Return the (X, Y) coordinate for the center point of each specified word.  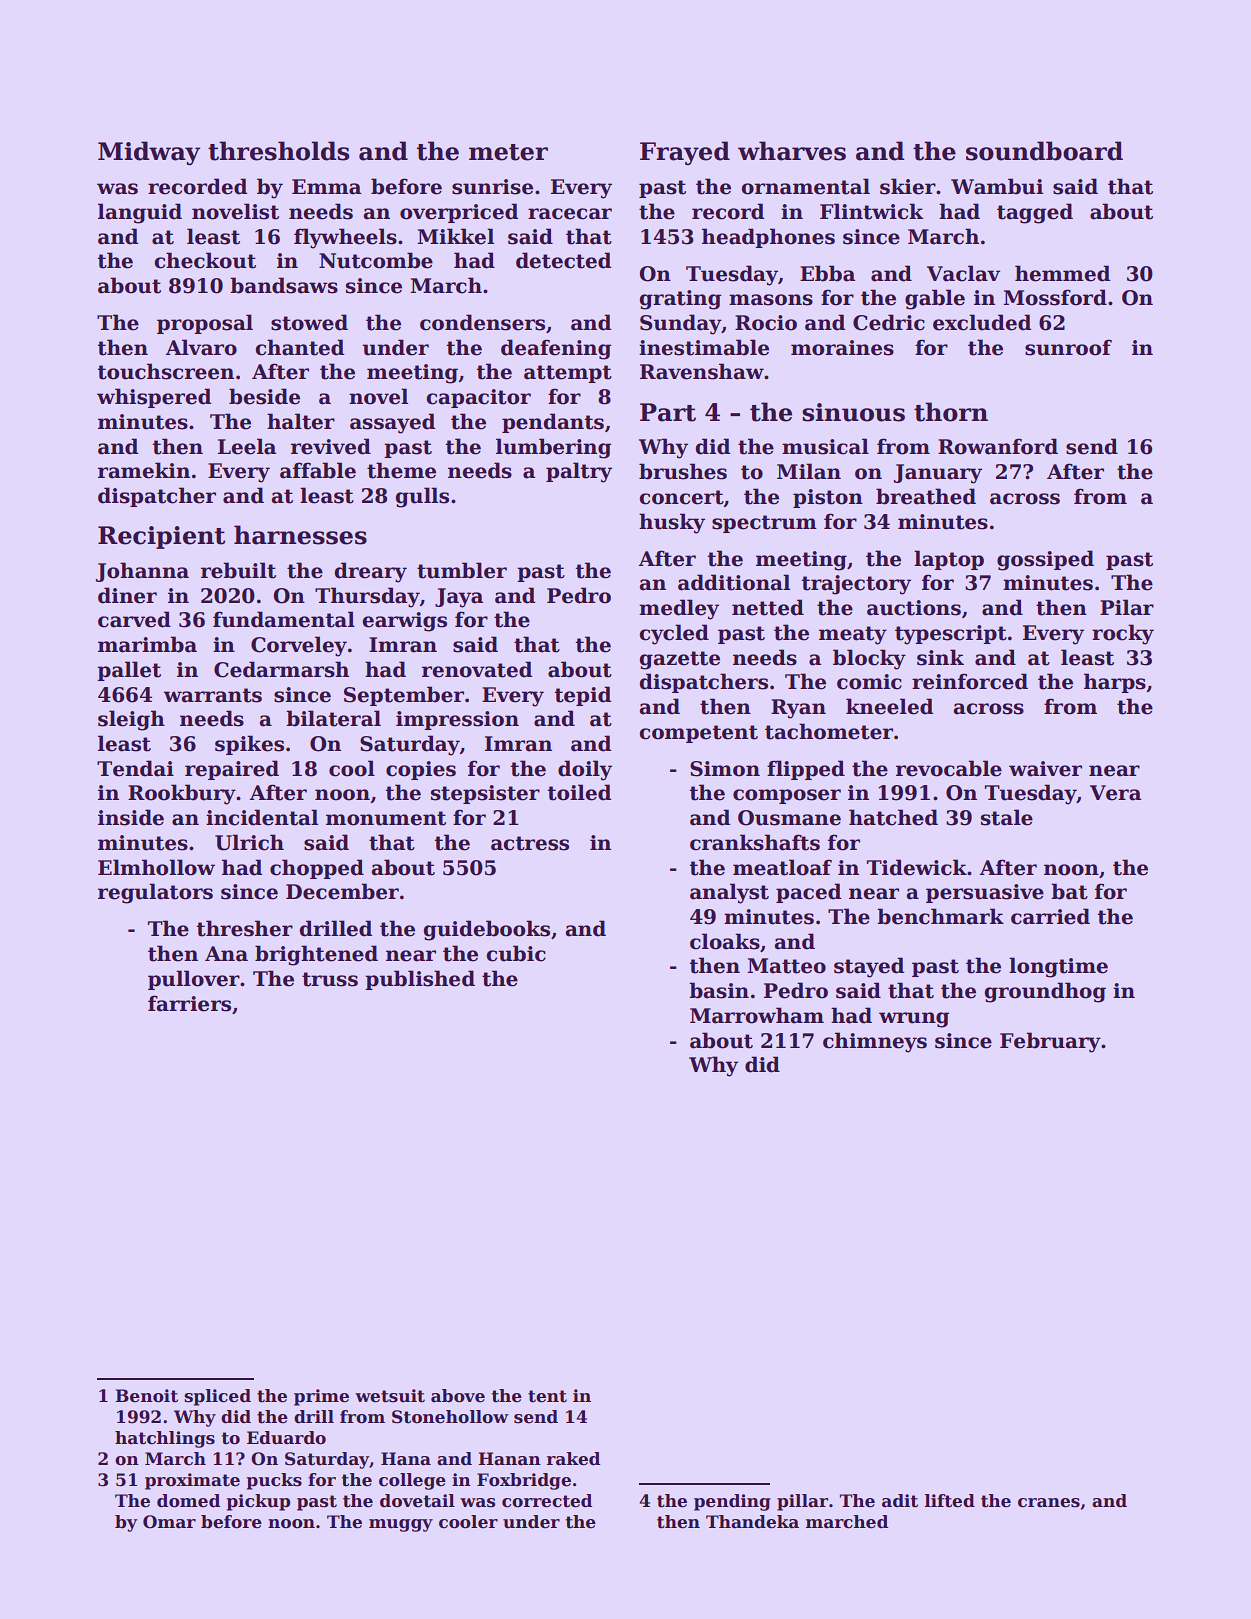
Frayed (685, 153)
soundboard (1044, 151)
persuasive (985, 893)
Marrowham (757, 1015)
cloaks (725, 941)
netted (768, 607)
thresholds (278, 151)
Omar (169, 1522)
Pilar (1127, 607)
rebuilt (238, 570)
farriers (189, 1003)
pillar (802, 1502)
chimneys (875, 1042)
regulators (155, 893)
